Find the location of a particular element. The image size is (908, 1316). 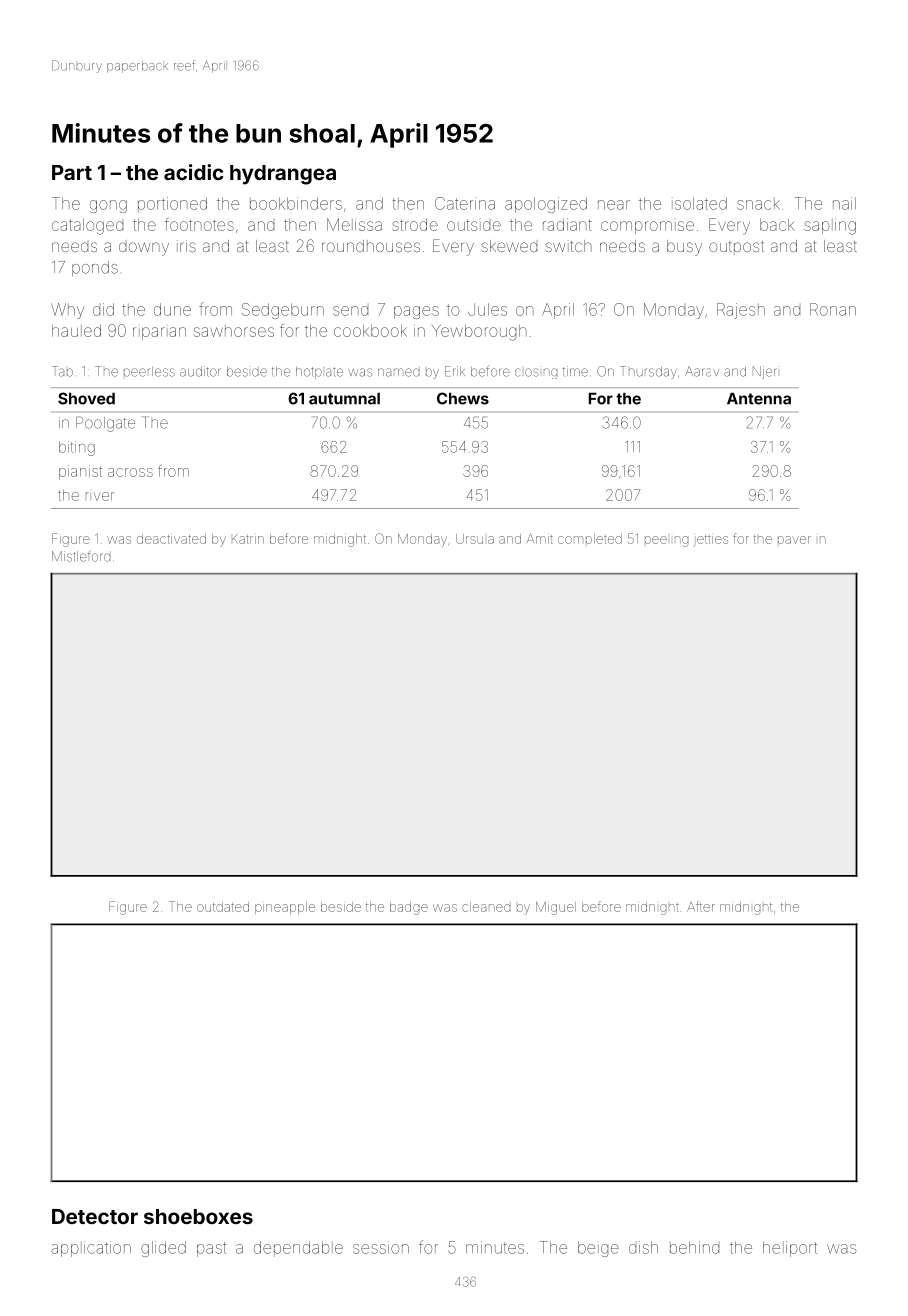

badge is located at coordinates (409, 908).
